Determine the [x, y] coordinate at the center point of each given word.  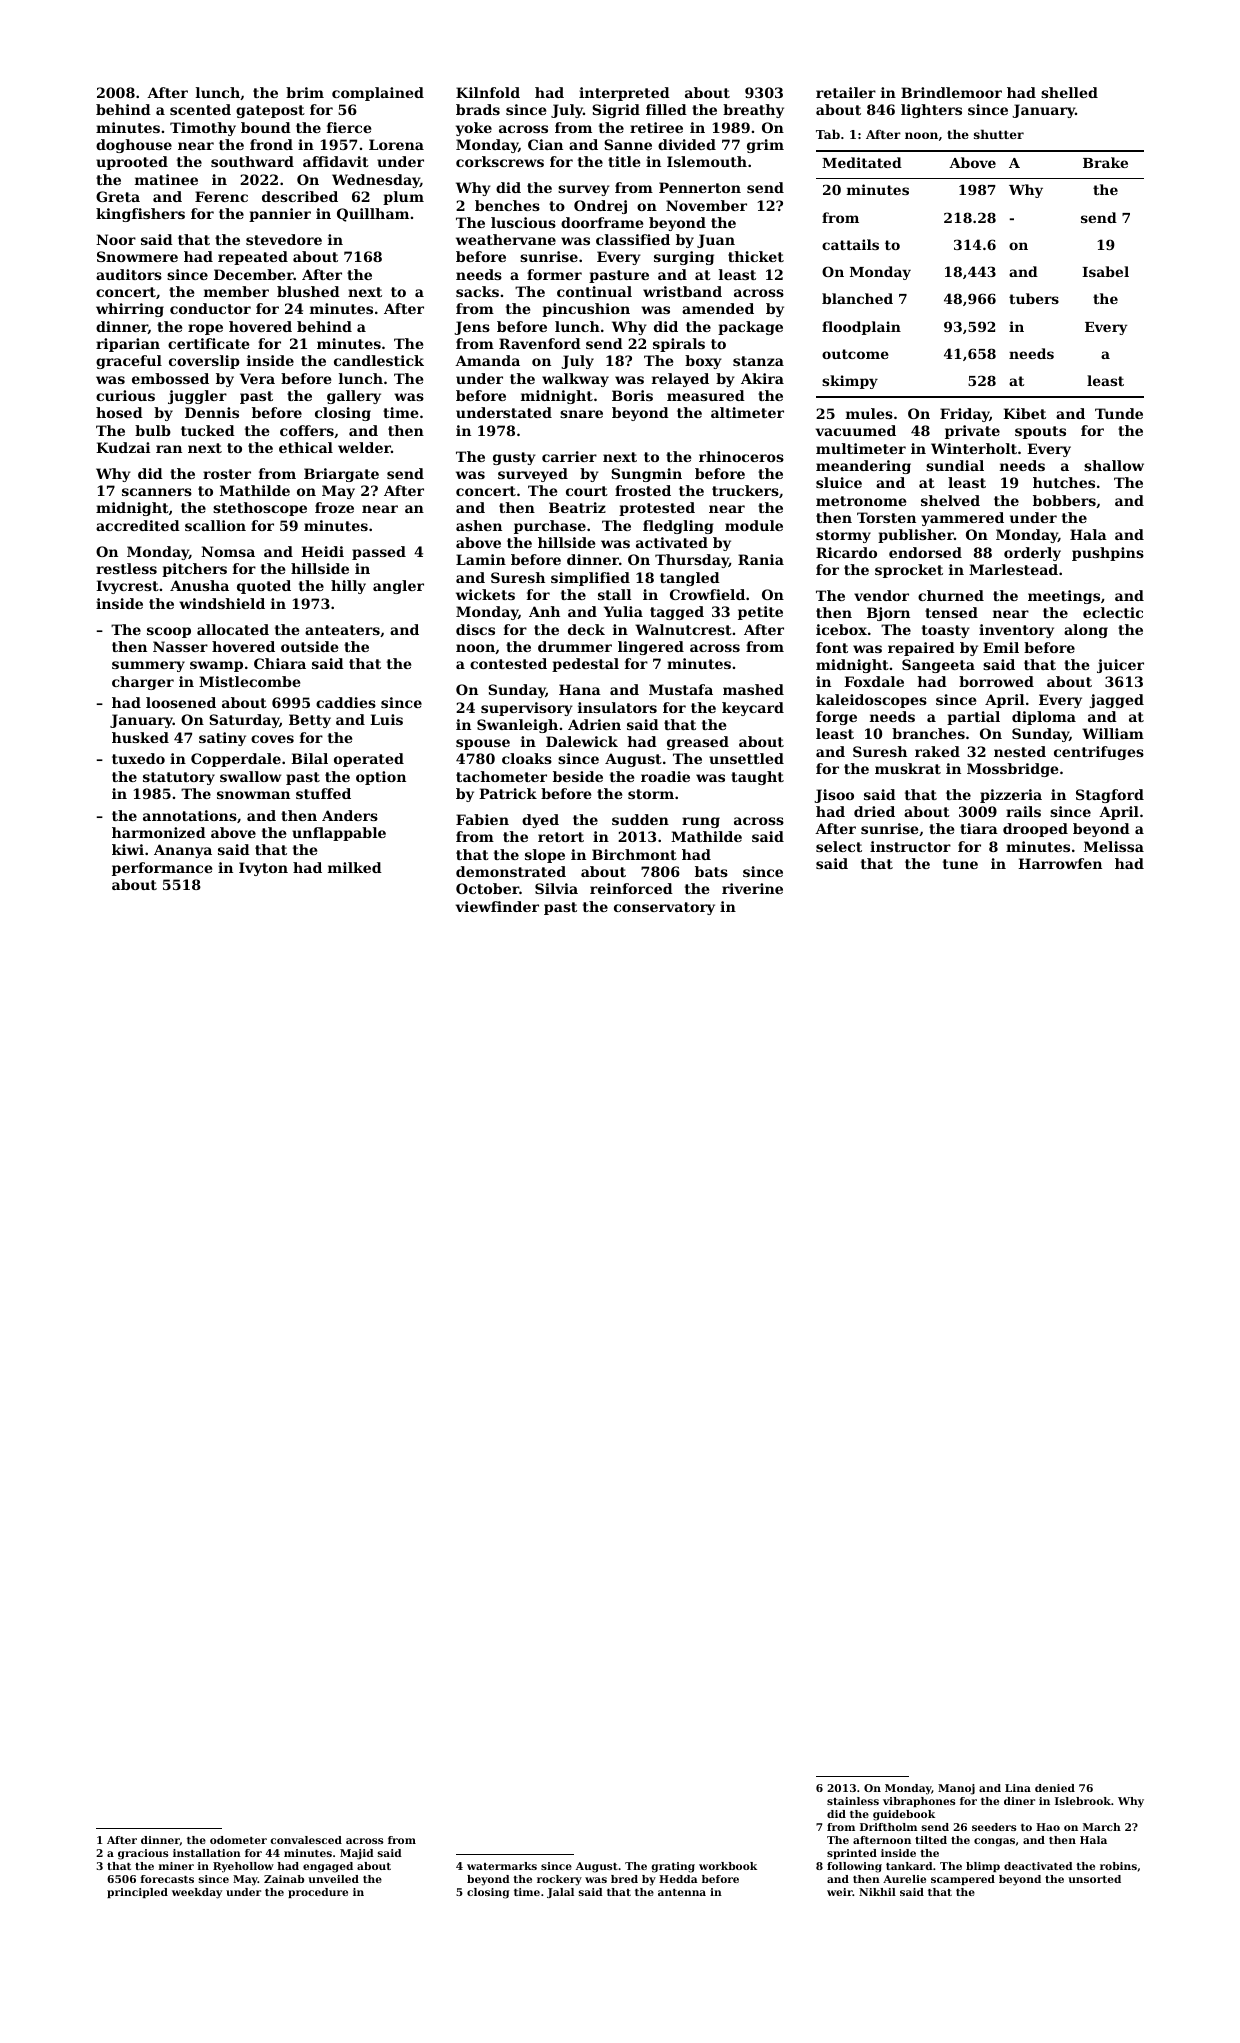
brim [305, 92]
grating [673, 1867]
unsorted [1094, 1879]
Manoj [956, 1789]
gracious [143, 1854]
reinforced [631, 888]
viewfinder [497, 906]
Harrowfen [1060, 863]
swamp [216, 666]
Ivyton [263, 869]
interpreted [624, 94]
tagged [677, 613]
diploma [1044, 718]
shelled [1069, 92]
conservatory [664, 908]
